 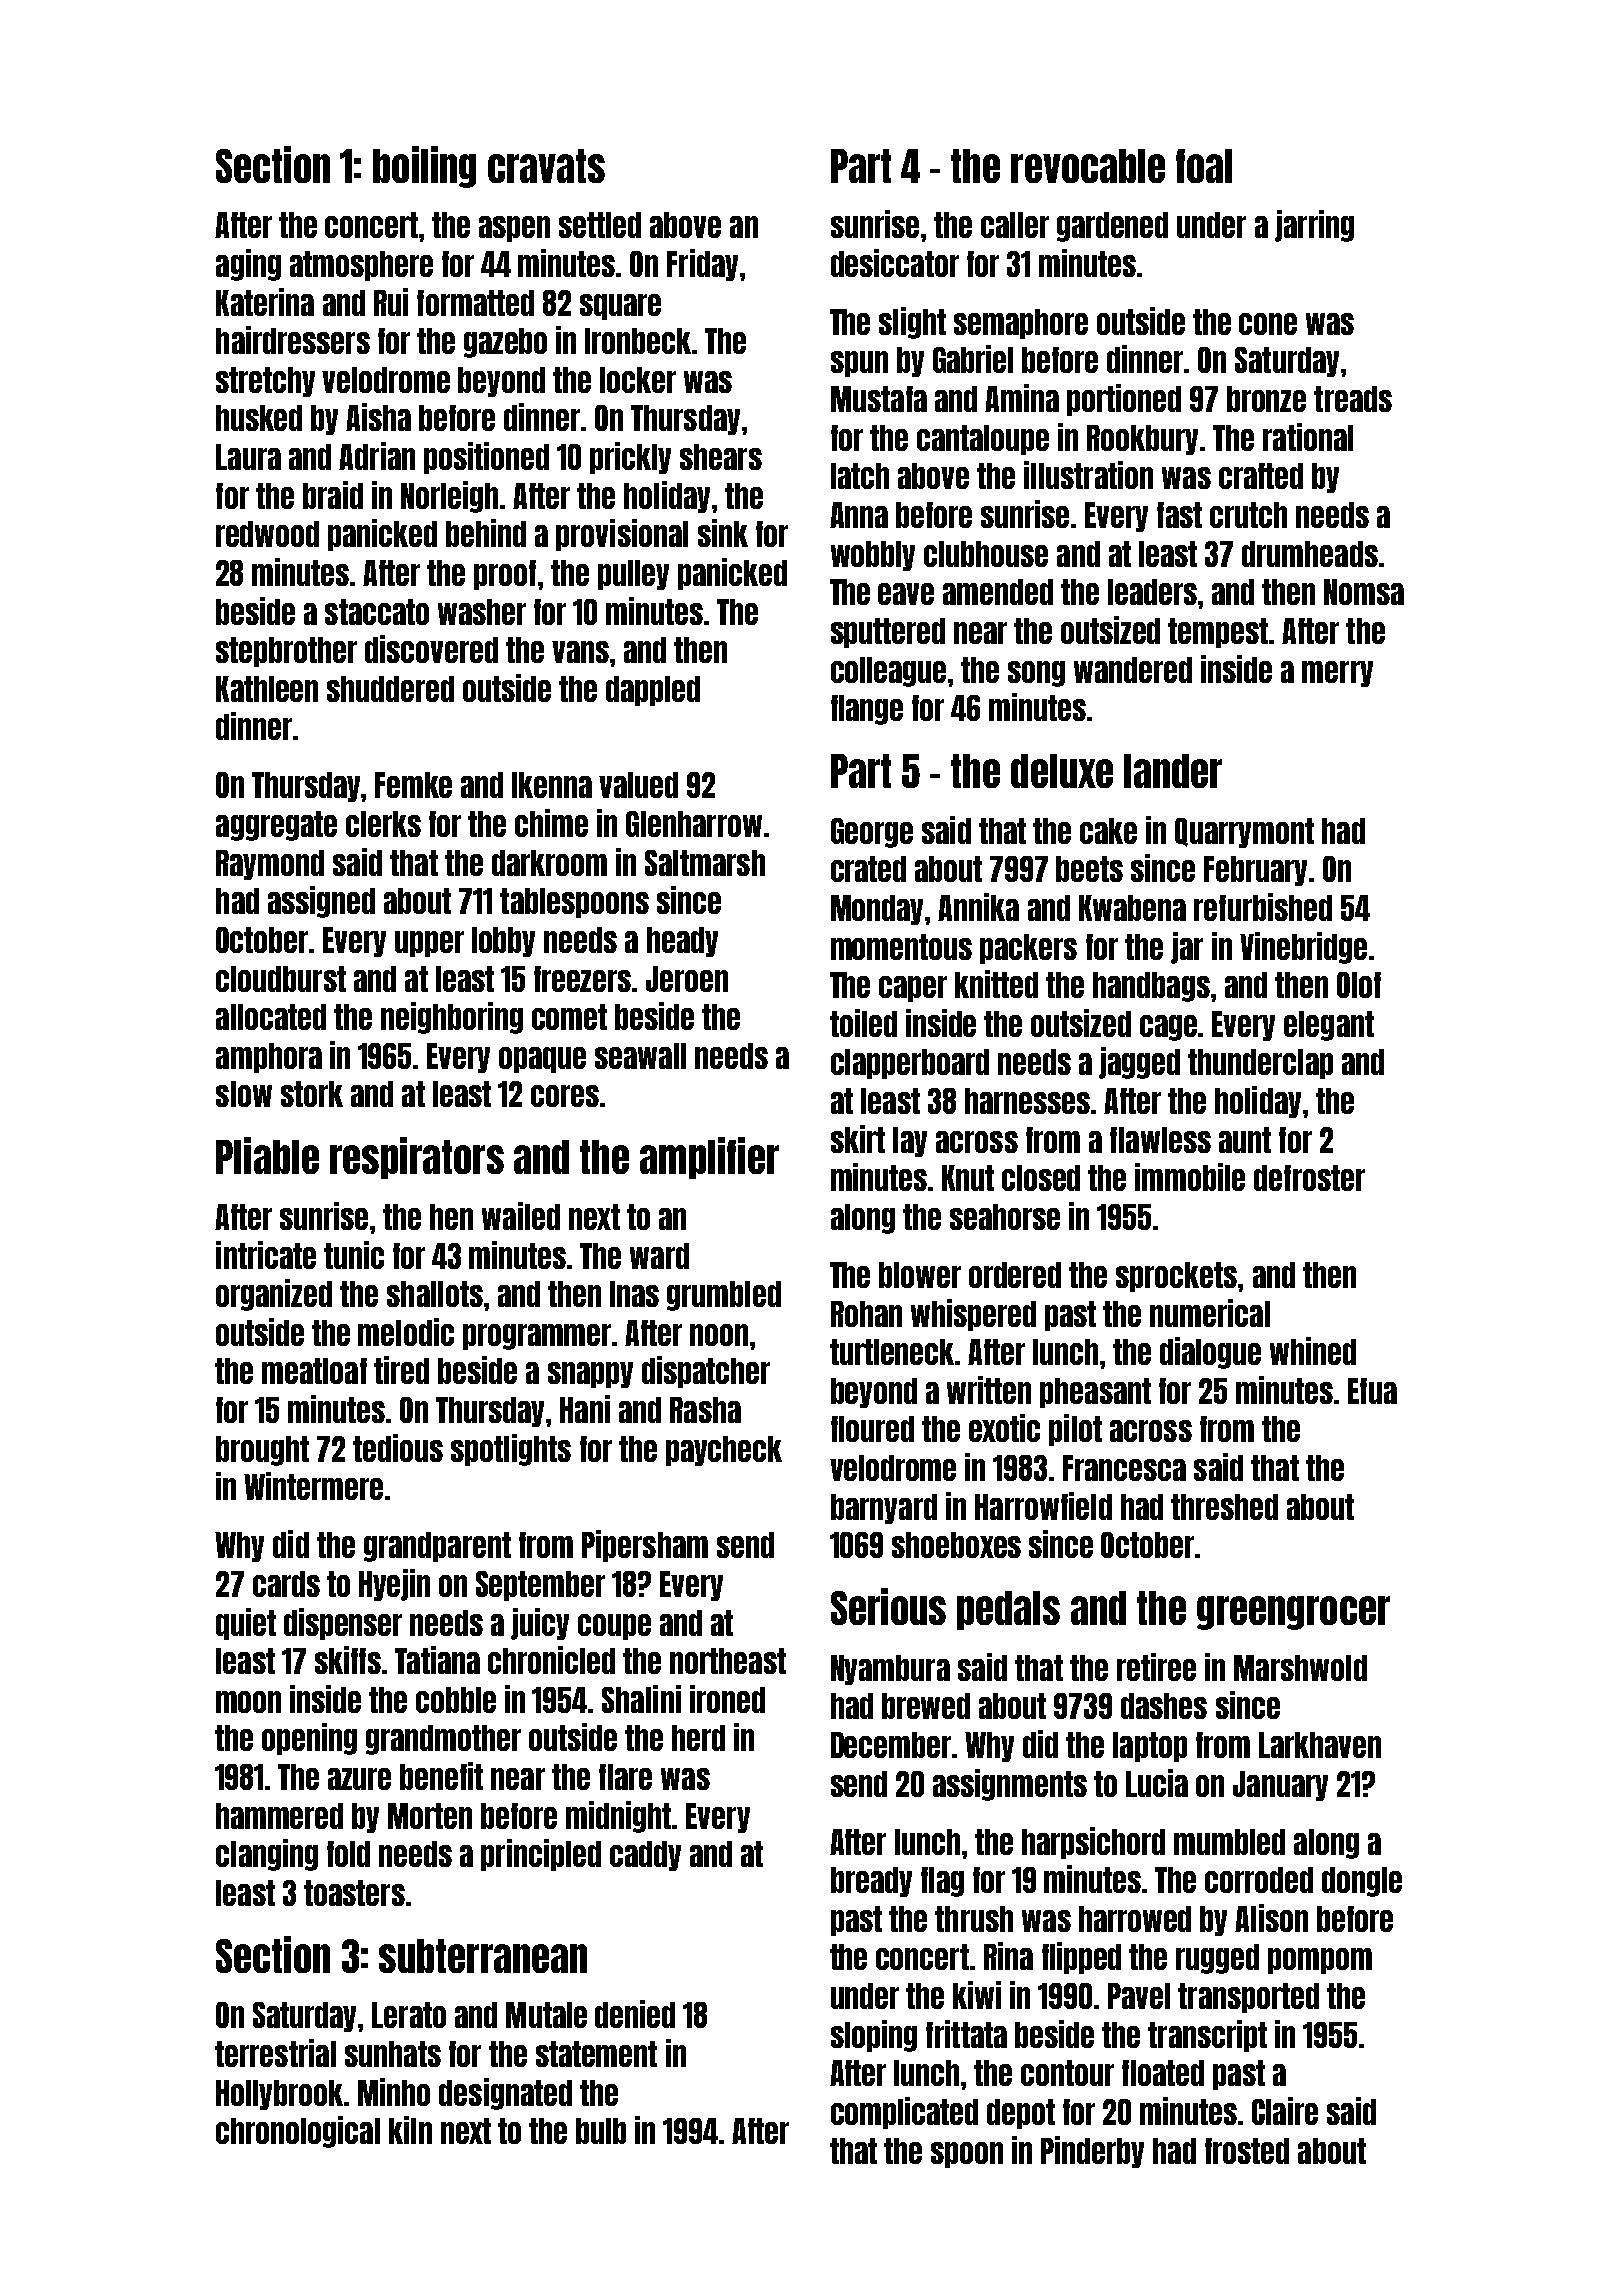 What do you see at coordinates (895, 263) in the image?
I see `desiccator` at bounding box center [895, 263].
